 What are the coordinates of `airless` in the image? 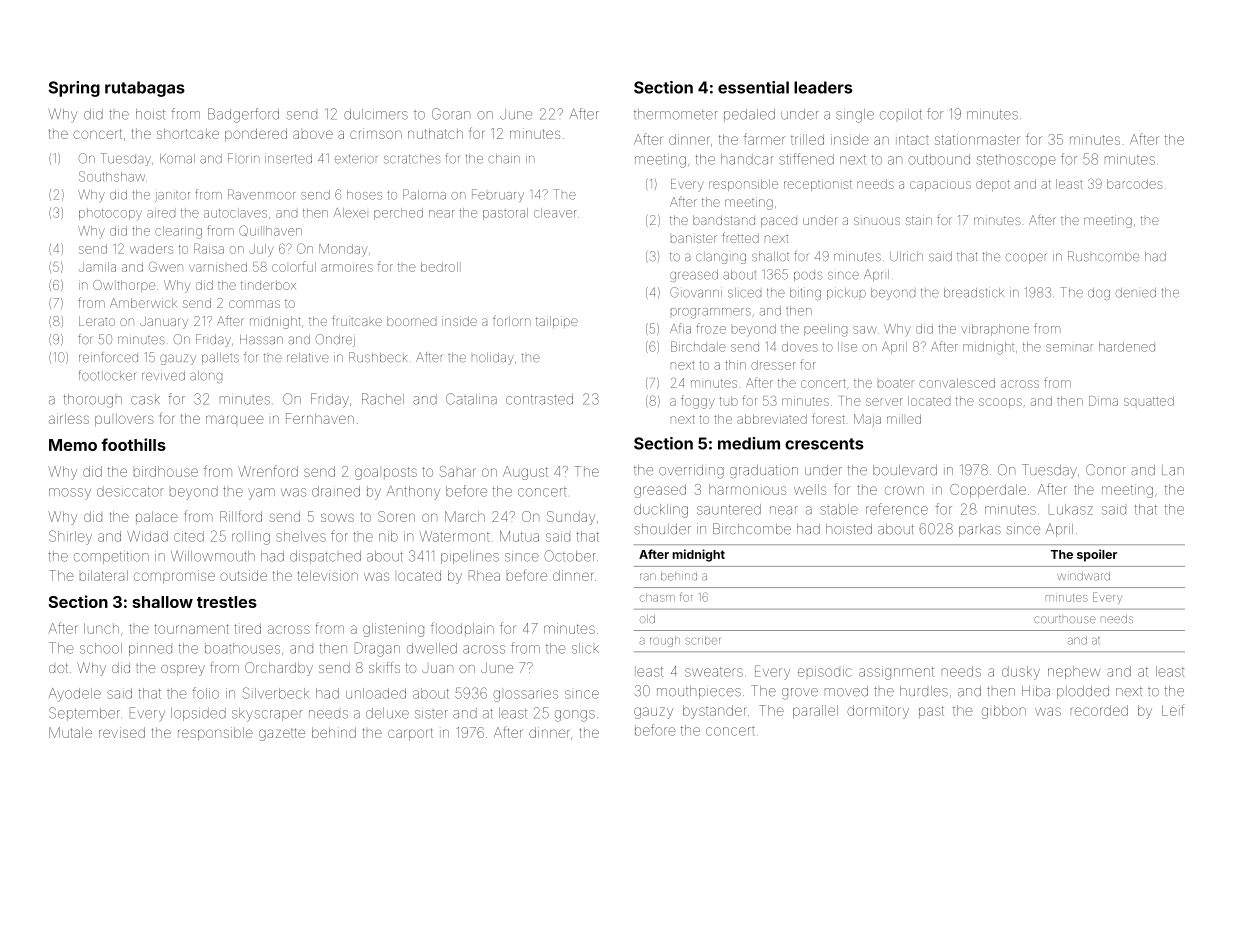 It's located at (69, 418).
